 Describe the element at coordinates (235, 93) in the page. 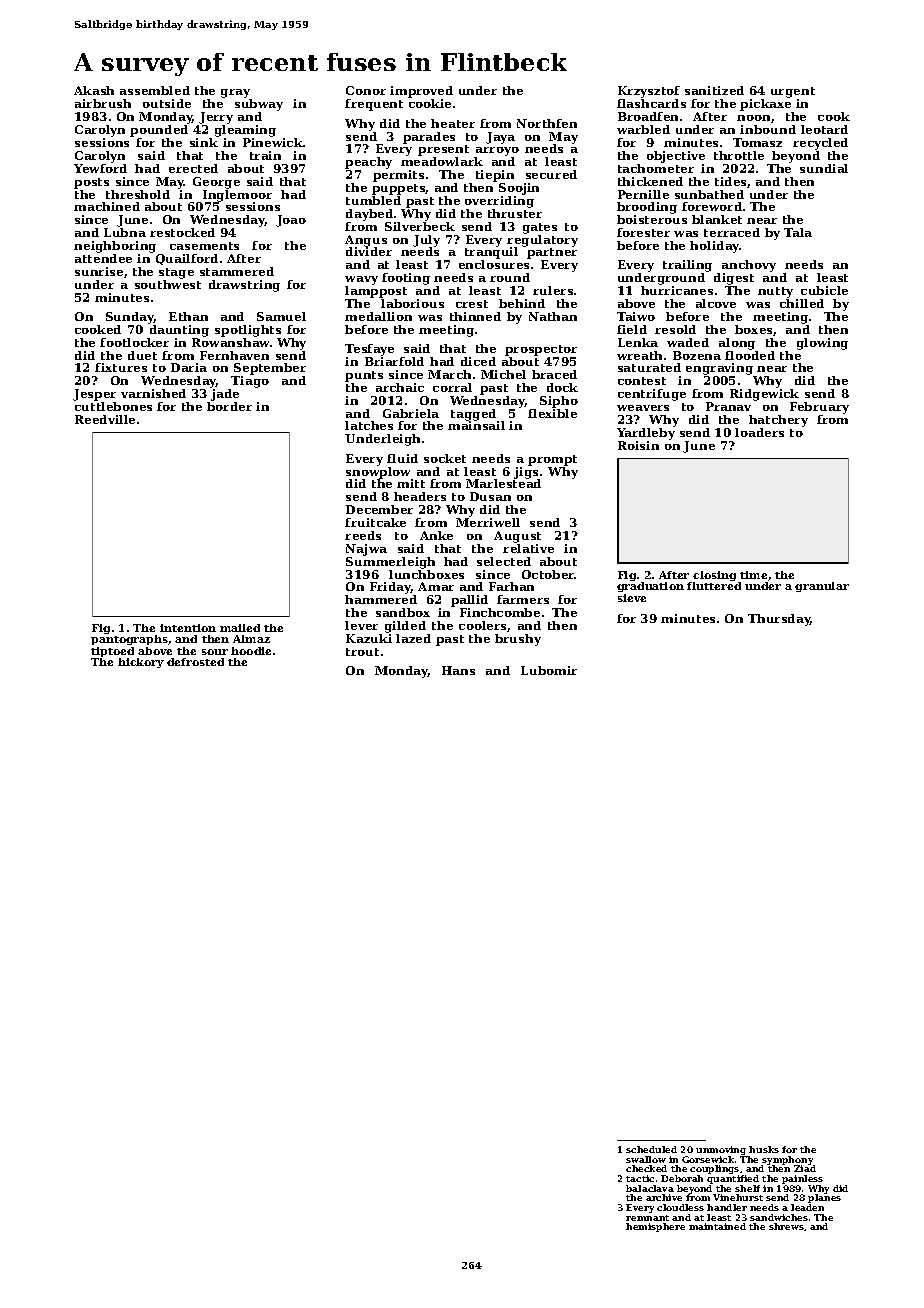

I see `gray` at that location.
